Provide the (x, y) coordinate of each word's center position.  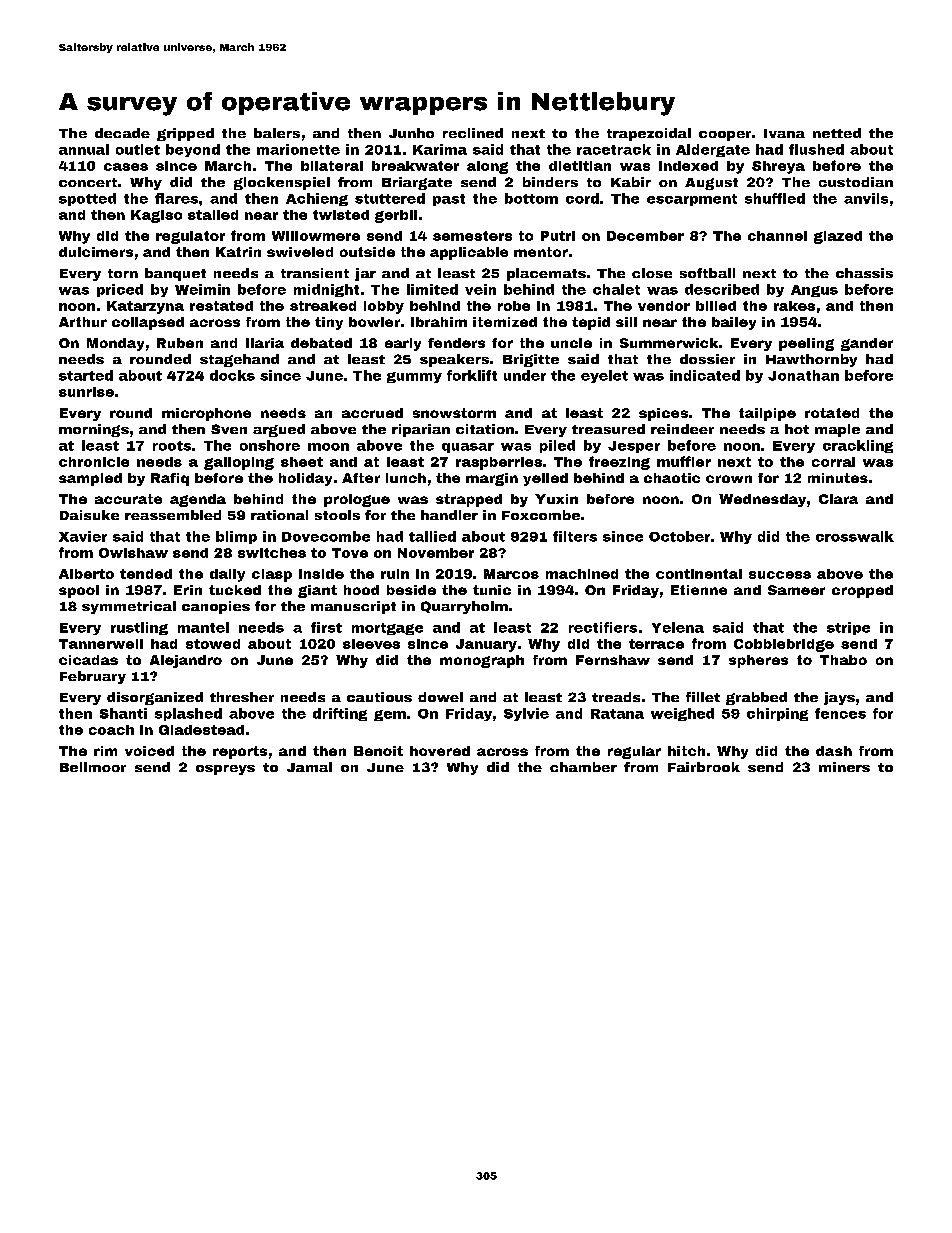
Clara (838, 499)
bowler (374, 322)
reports (240, 752)
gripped (185, 134)
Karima (440, 149)
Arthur (83, 322)
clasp (272, 575)
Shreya (778, 167)
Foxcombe (541, 515)
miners (844, 767)
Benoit (378, 751)
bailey (734, 323)
